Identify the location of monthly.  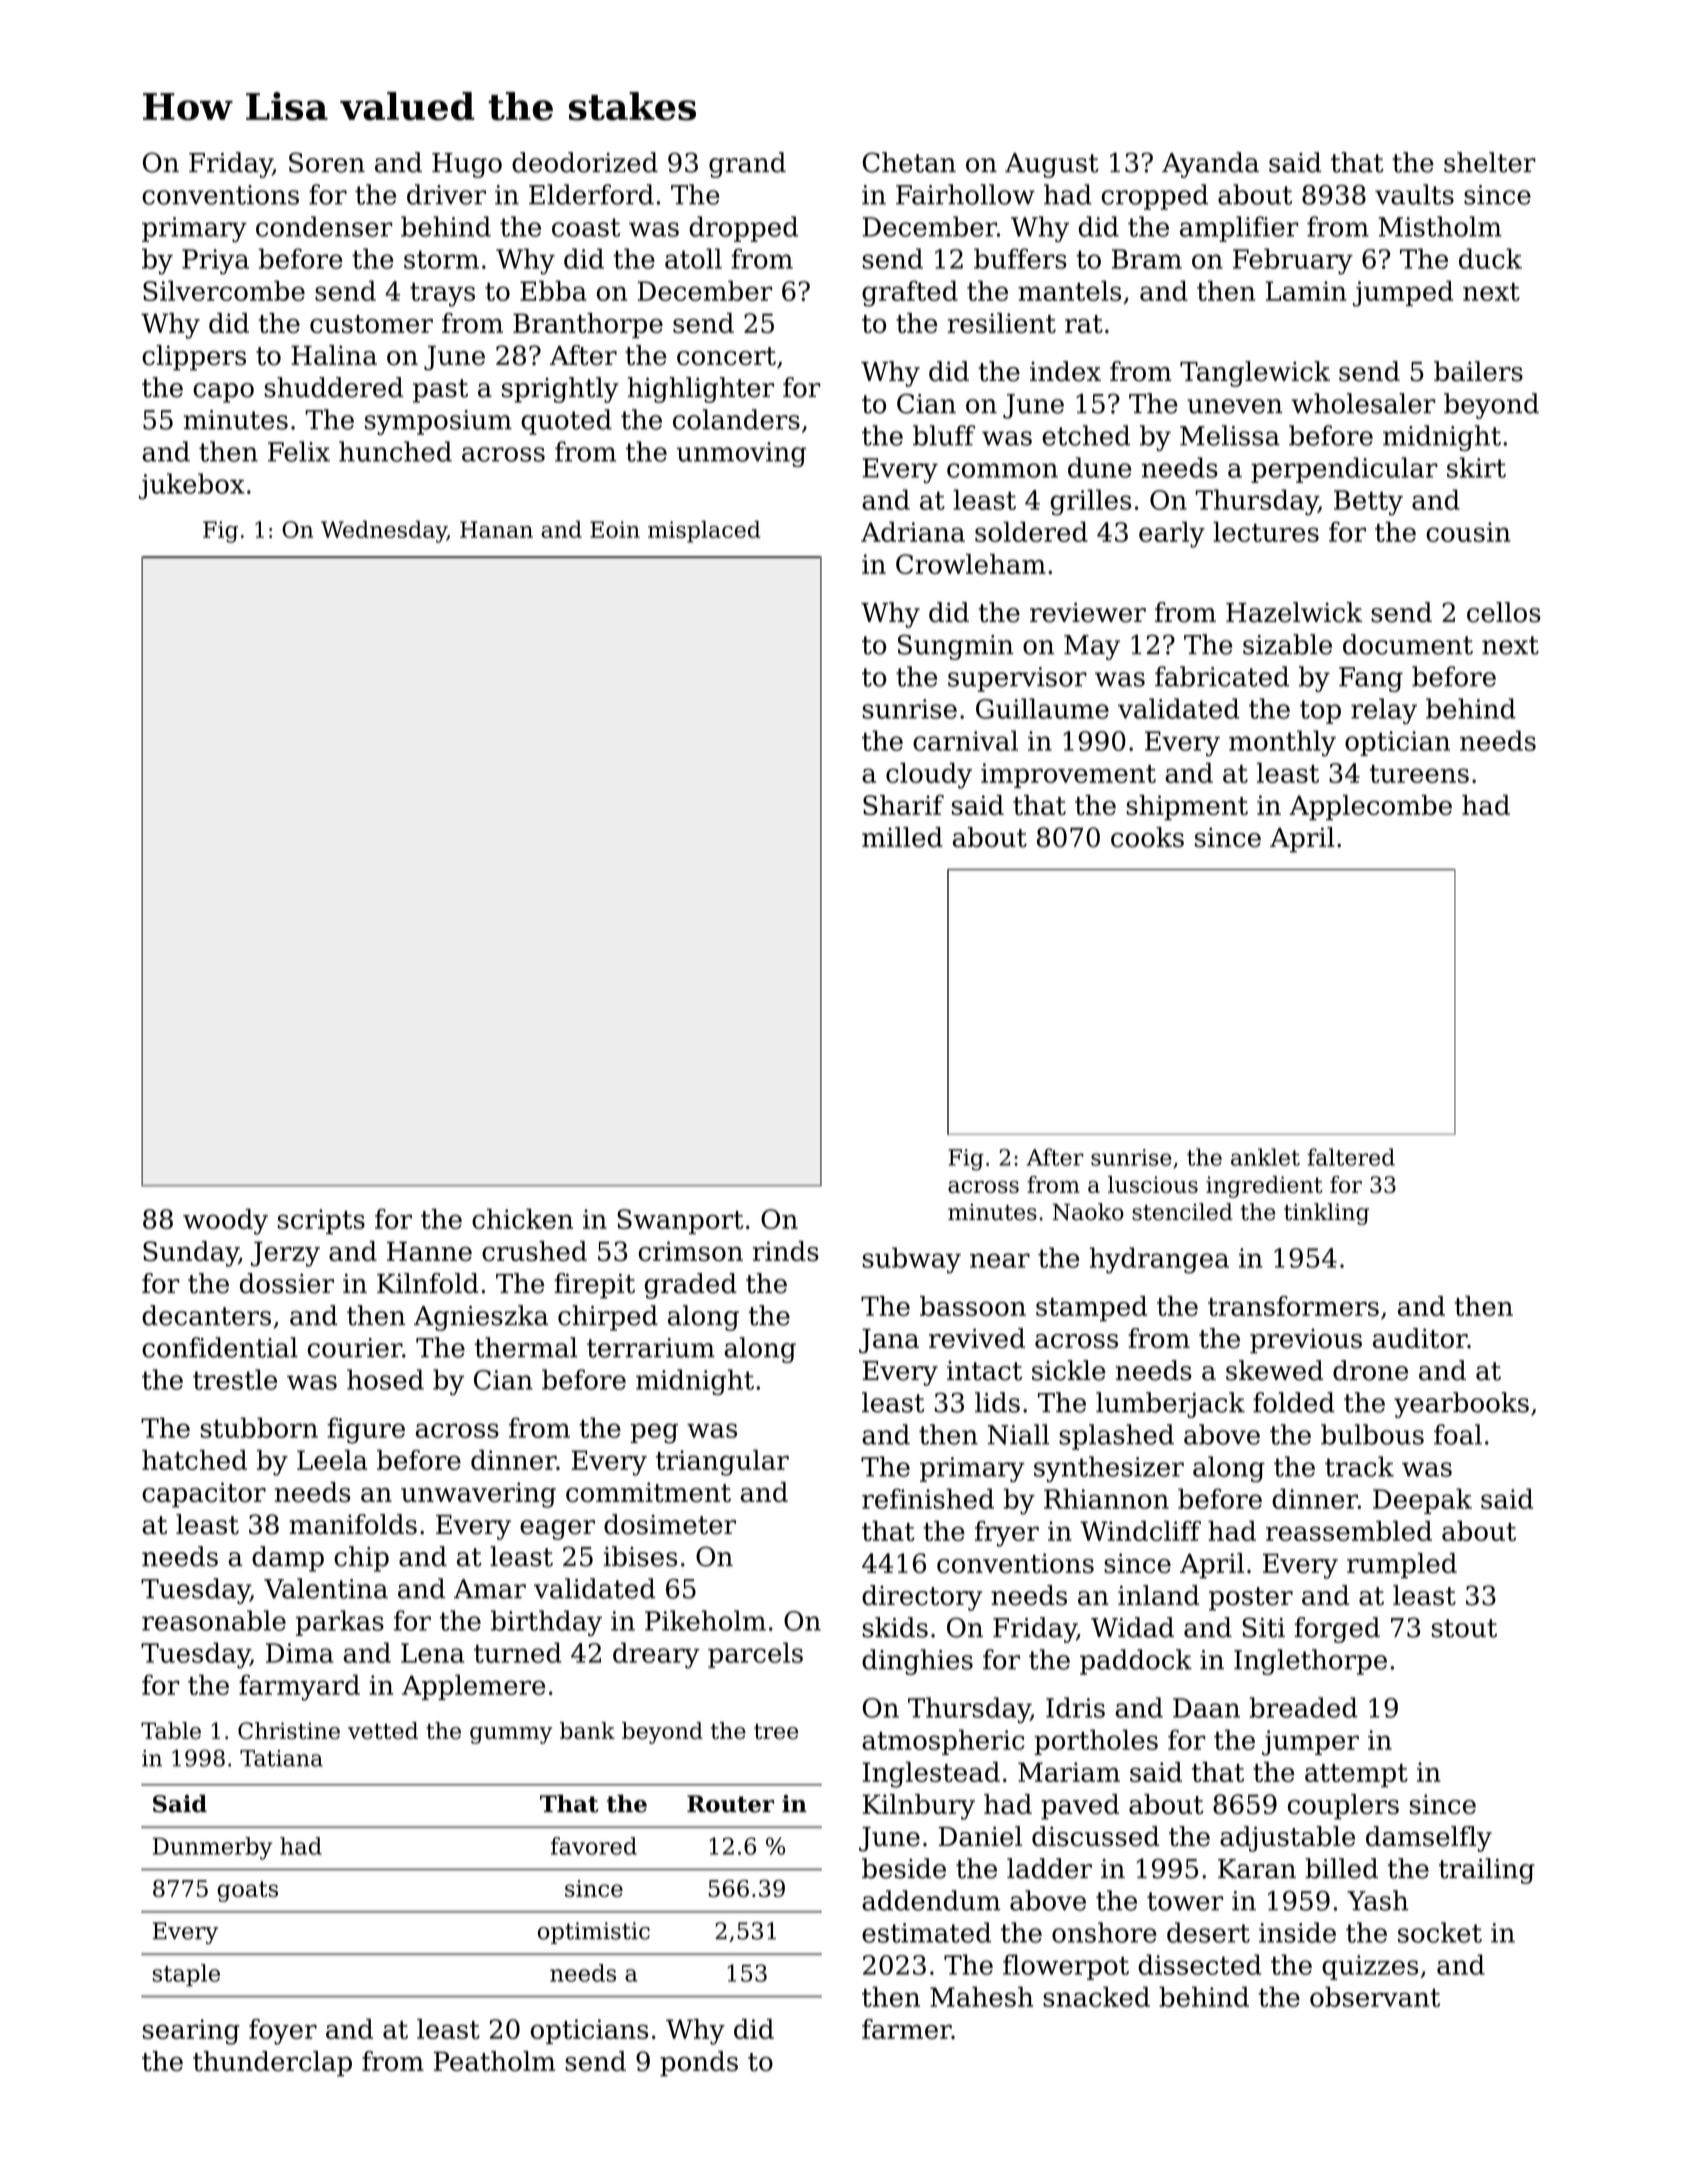
(1282, 743).
